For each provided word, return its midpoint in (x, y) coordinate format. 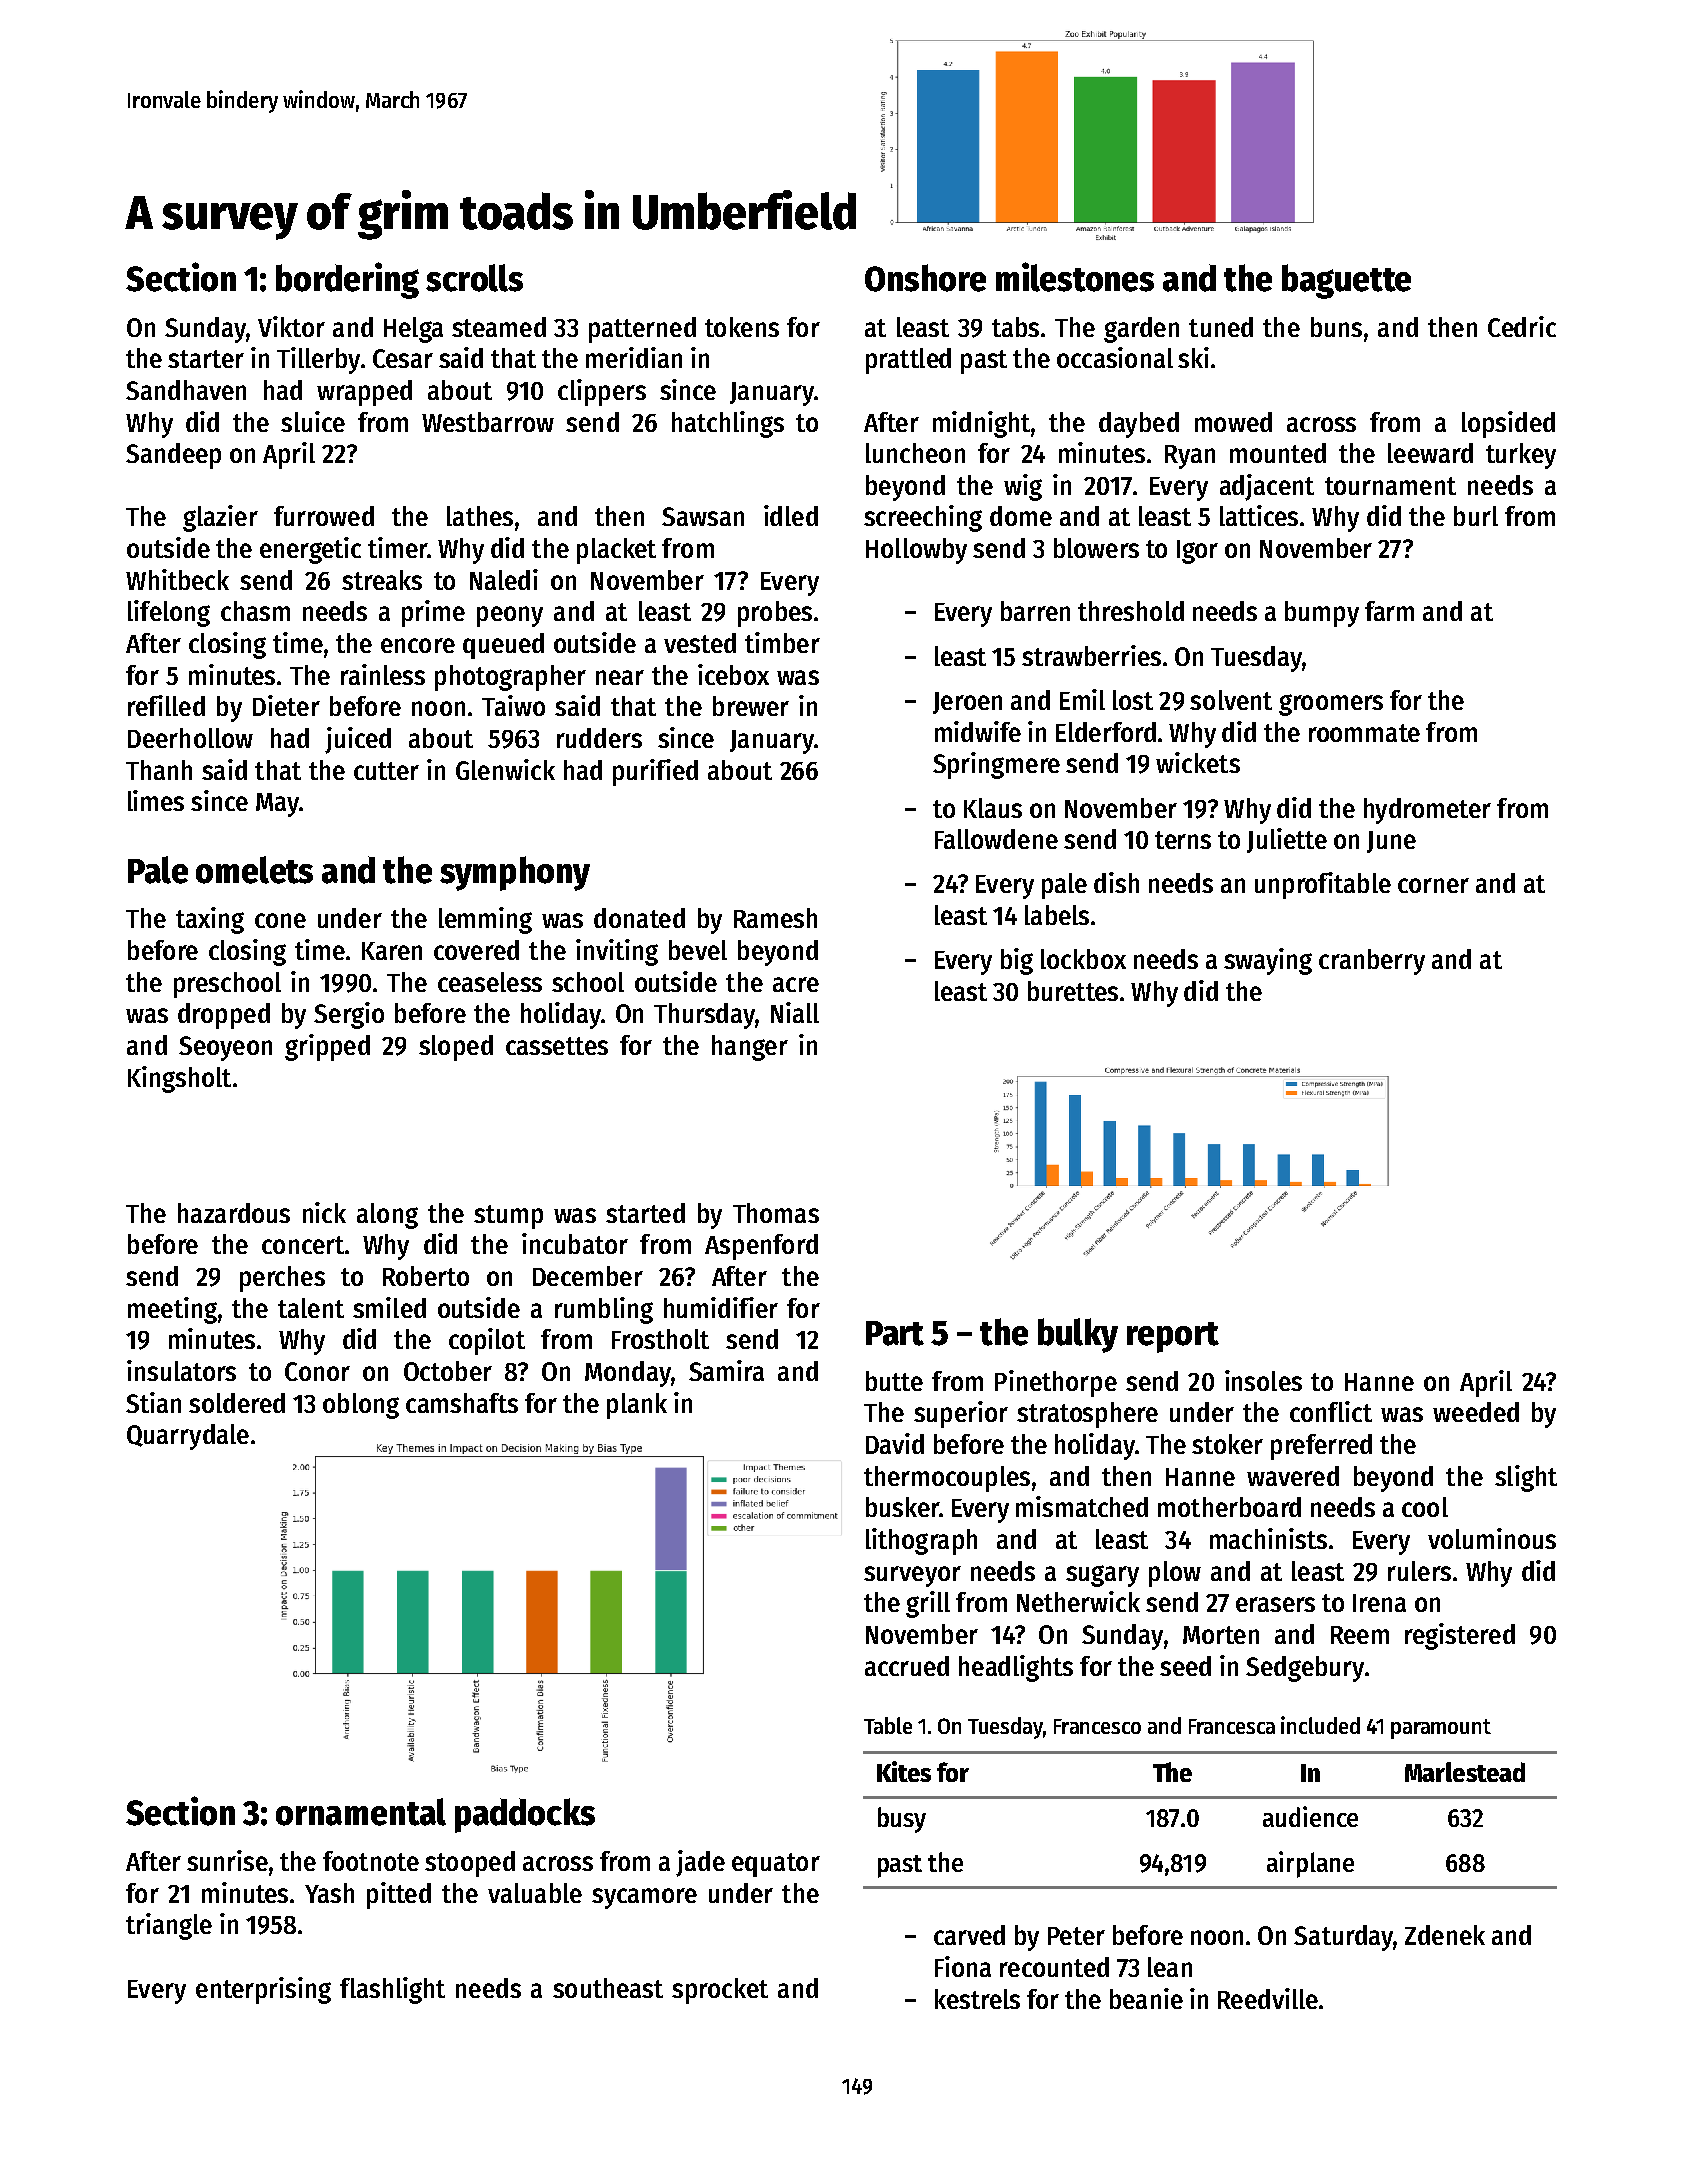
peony (510, 616)
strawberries (1091, 655)
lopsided (1508, 424)
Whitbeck (177, 579)
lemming (485, 920)
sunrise (227, 1860)
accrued (907, 1666)
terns (1183, 840)
